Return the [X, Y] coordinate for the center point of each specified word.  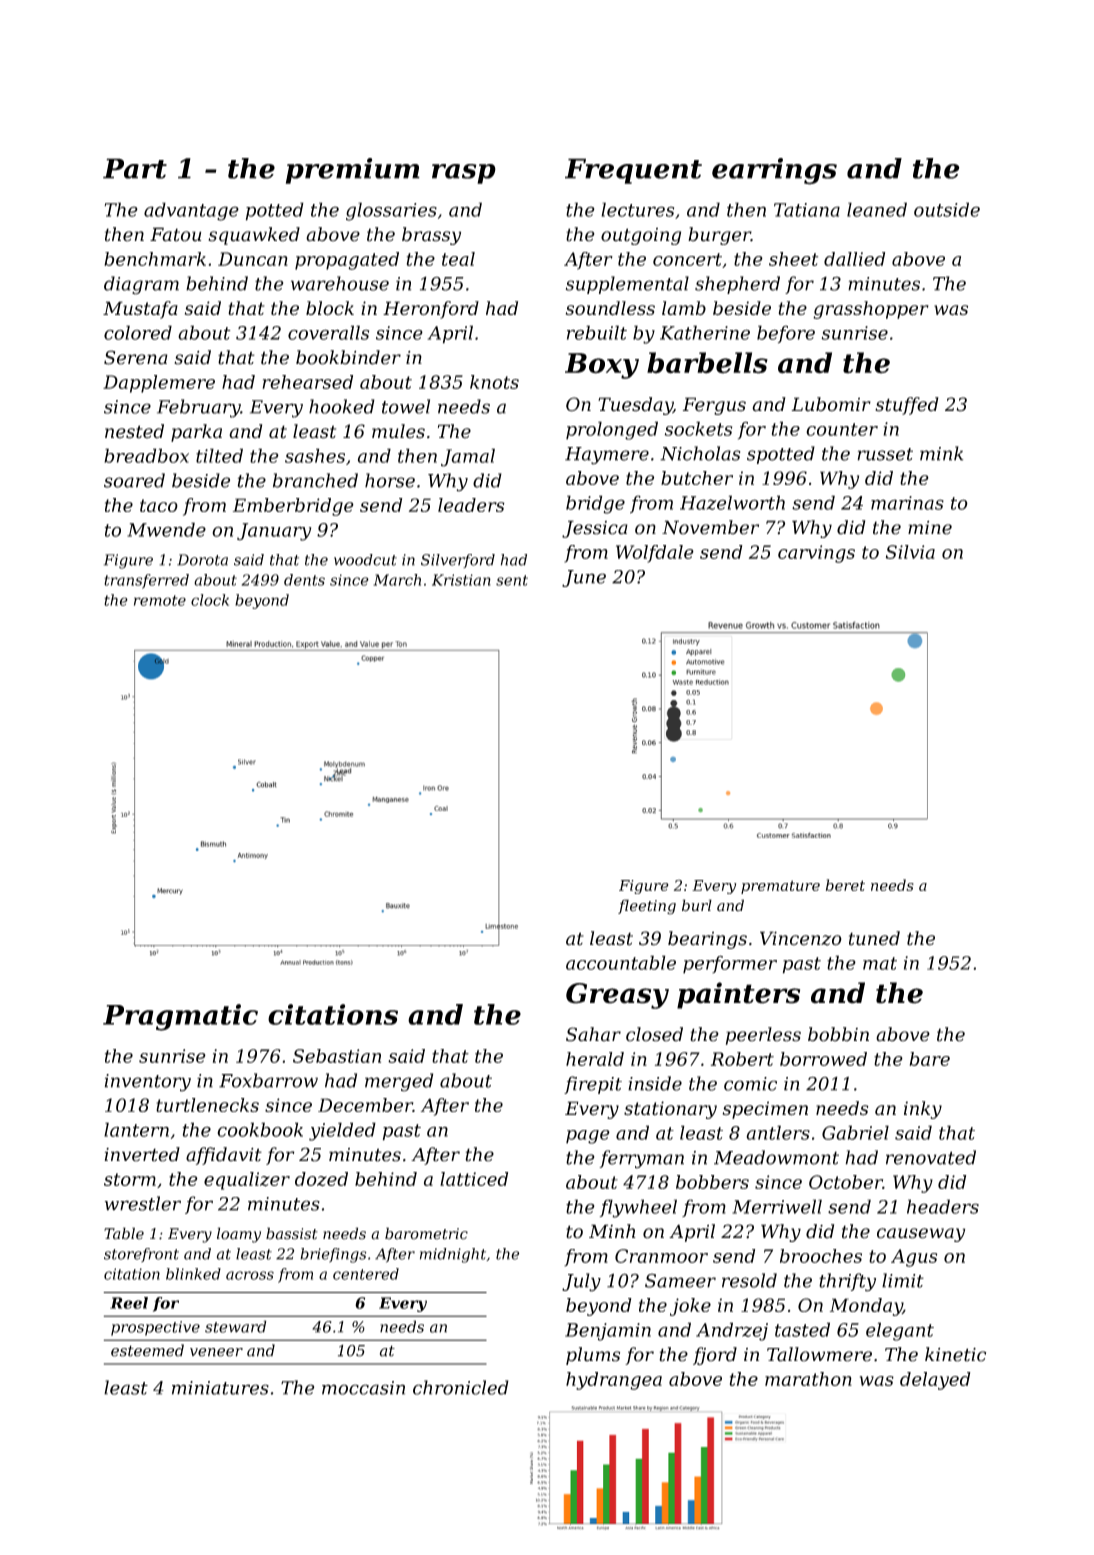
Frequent [633, 171]
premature [780, 887]
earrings [774, 171]
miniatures [220, 1388]
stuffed [907, 406]
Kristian [461, 580]
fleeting [647, 907]
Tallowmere [819, 1354]
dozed [321, 1179]
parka [196, 433]
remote [160, 600]
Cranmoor [661, 1256]
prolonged [612, 430]
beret [845, 885]
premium [353, 171]
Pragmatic [180, 1017]
